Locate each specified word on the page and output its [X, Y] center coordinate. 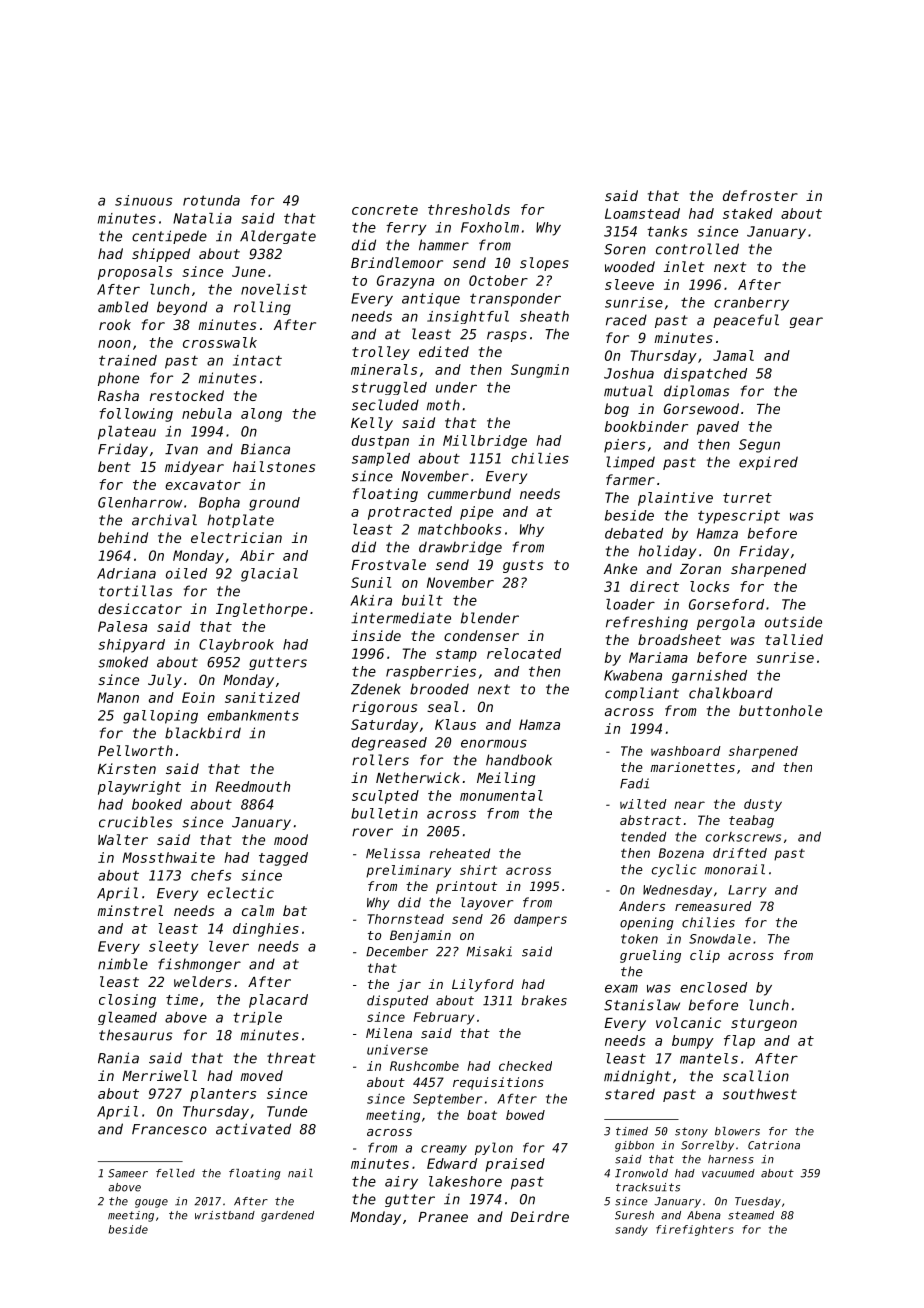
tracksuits [648, 1187]
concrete [385, 210]
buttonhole [780, 710]
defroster [760, 195]
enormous [494, 743]
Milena [389, 1033]
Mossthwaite [168, 857]
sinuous [143, 200]
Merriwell [159, 1075]
